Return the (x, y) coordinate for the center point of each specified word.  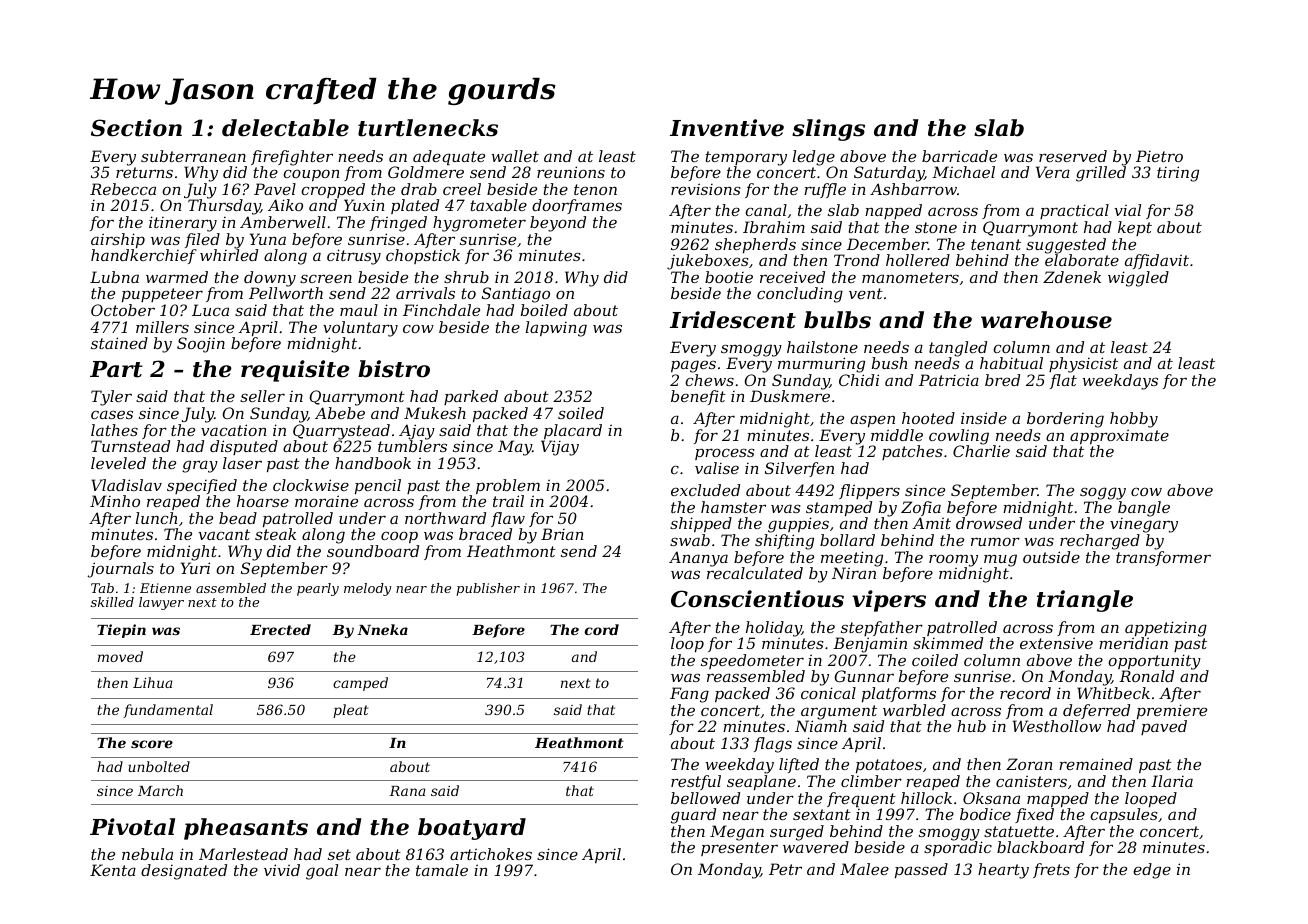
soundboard (373, 551)
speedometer (752, 661)
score (152, 744)
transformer (1163, 558)
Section (136, 128)
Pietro (1159, 156)
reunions (571, 172)
